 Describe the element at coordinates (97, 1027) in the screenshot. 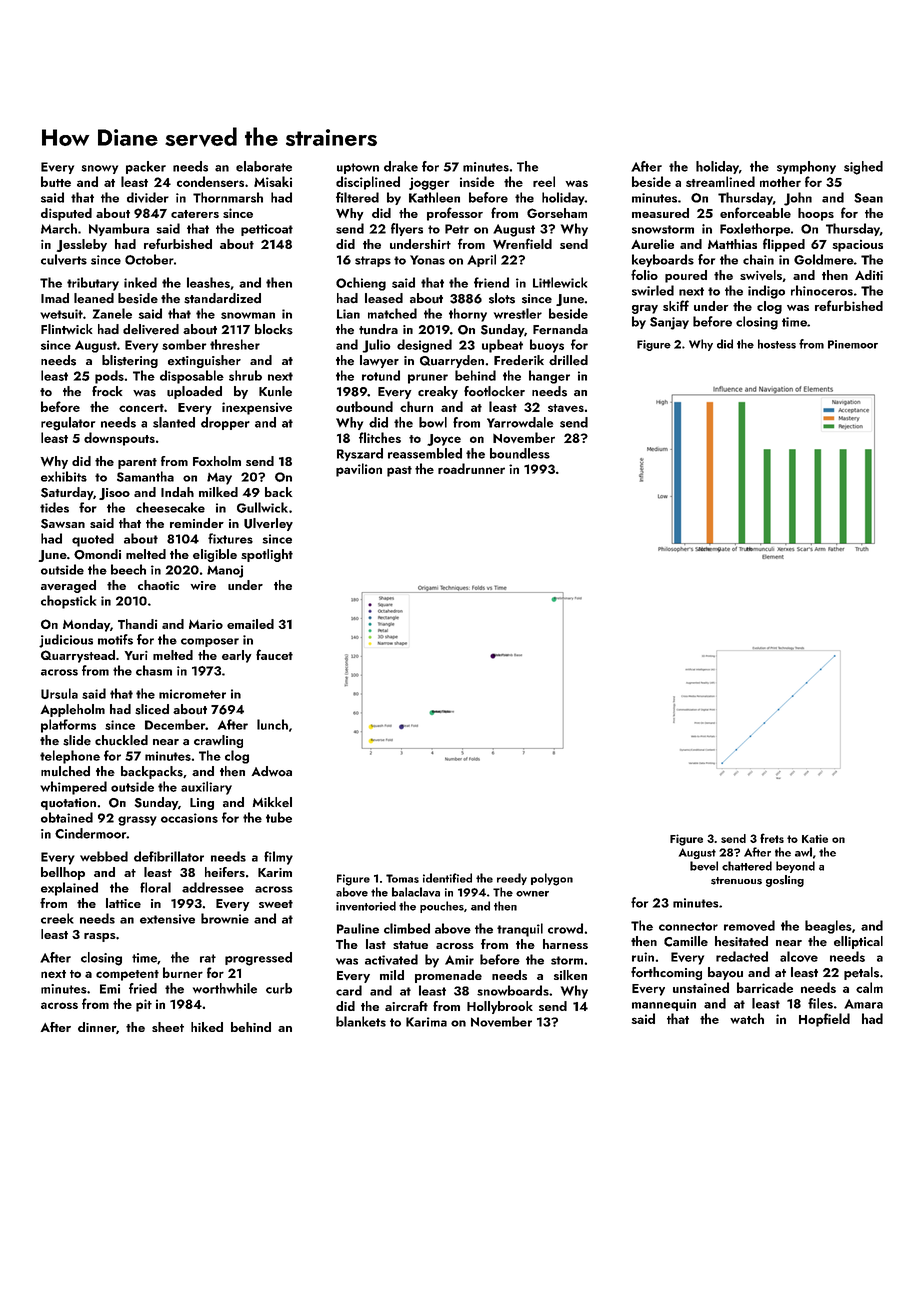

I see `dinner` at that location.
